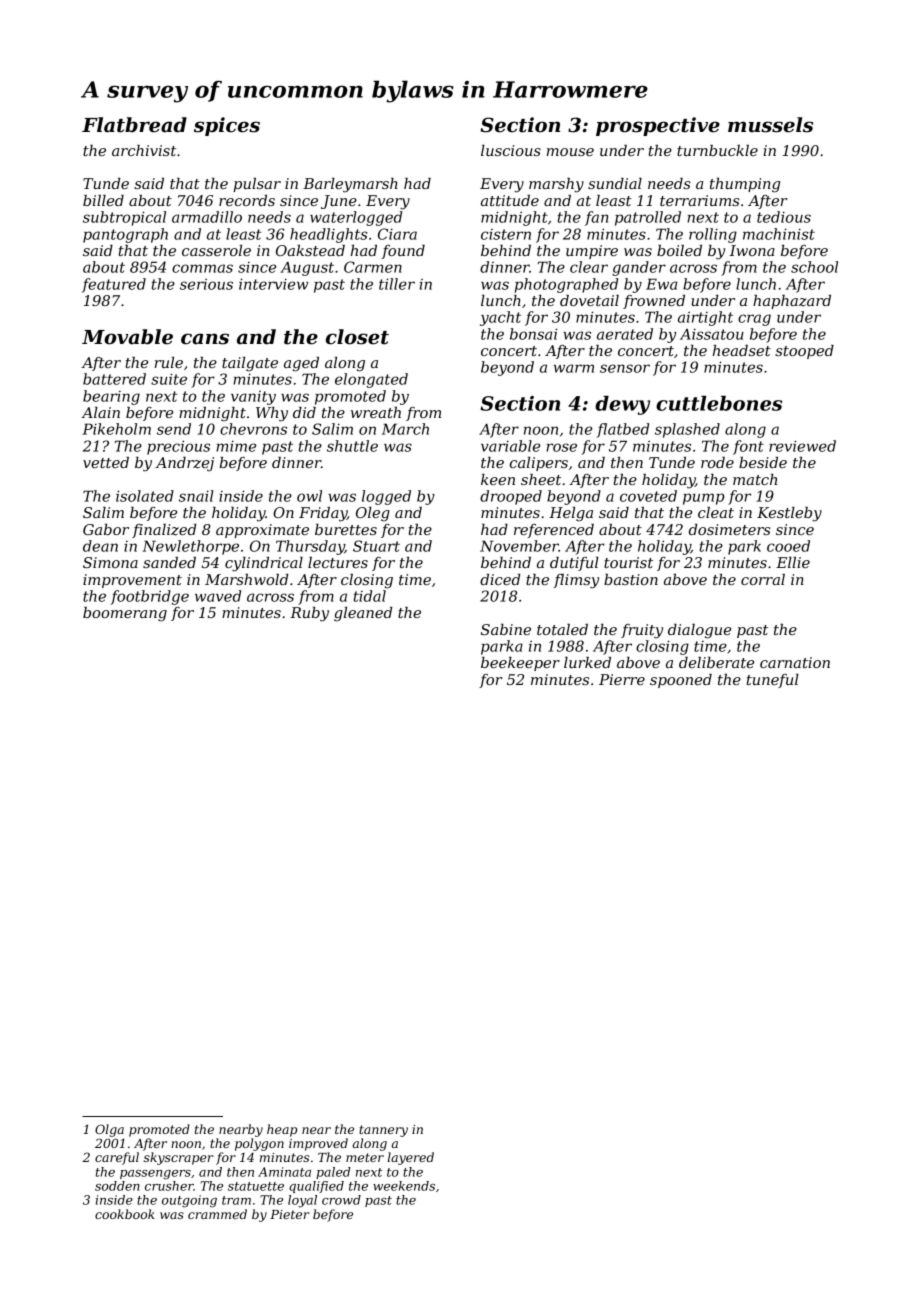 This image has width=924, height=1308. What do you see at coordinates (363, 614) in the image?
I see `gleaned` at bounding box center [363, 614].
